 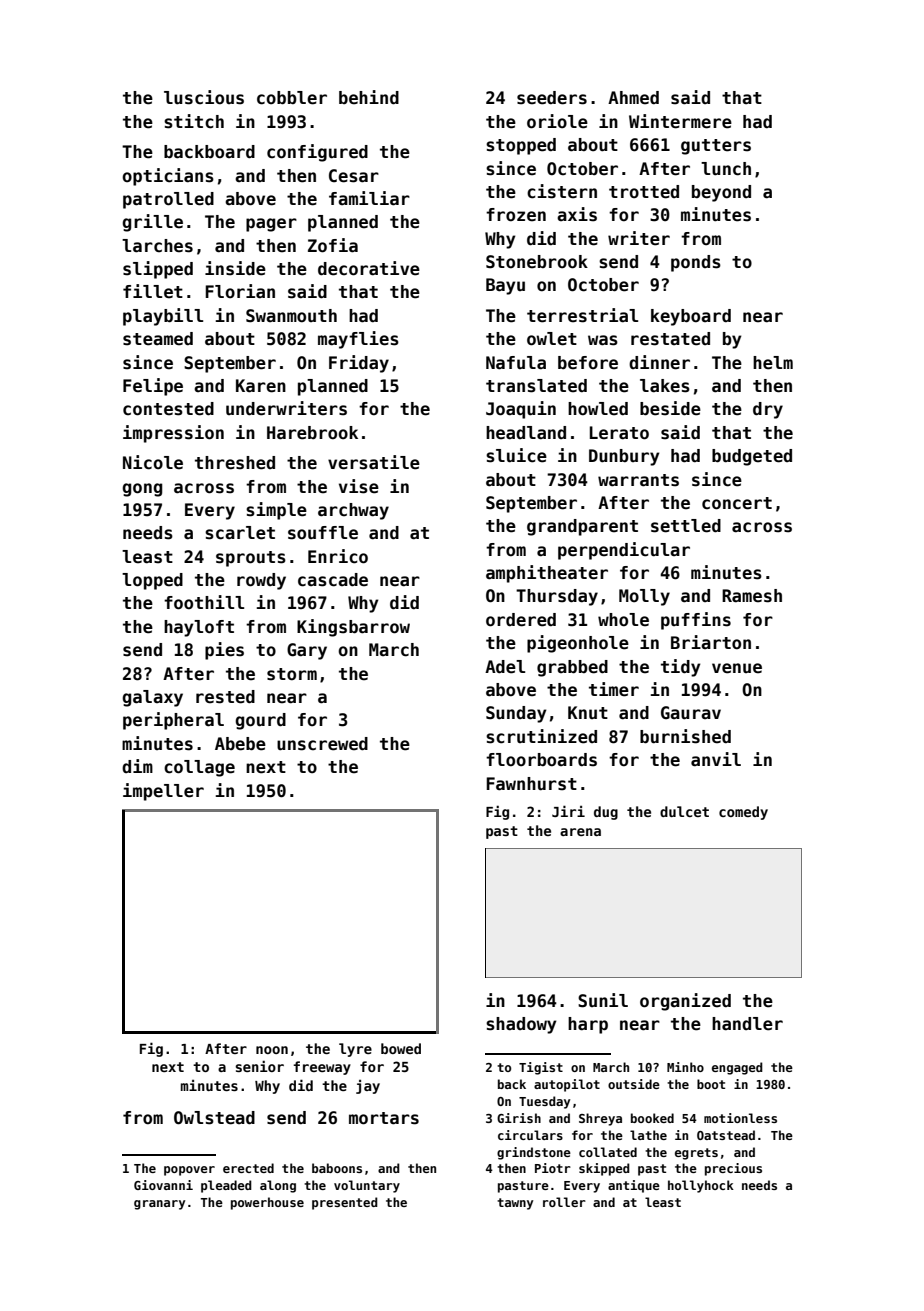 What do you see at coordinates (716, 759) in the screenshot?
I see `anvil` at bounding box center [716, 759].
